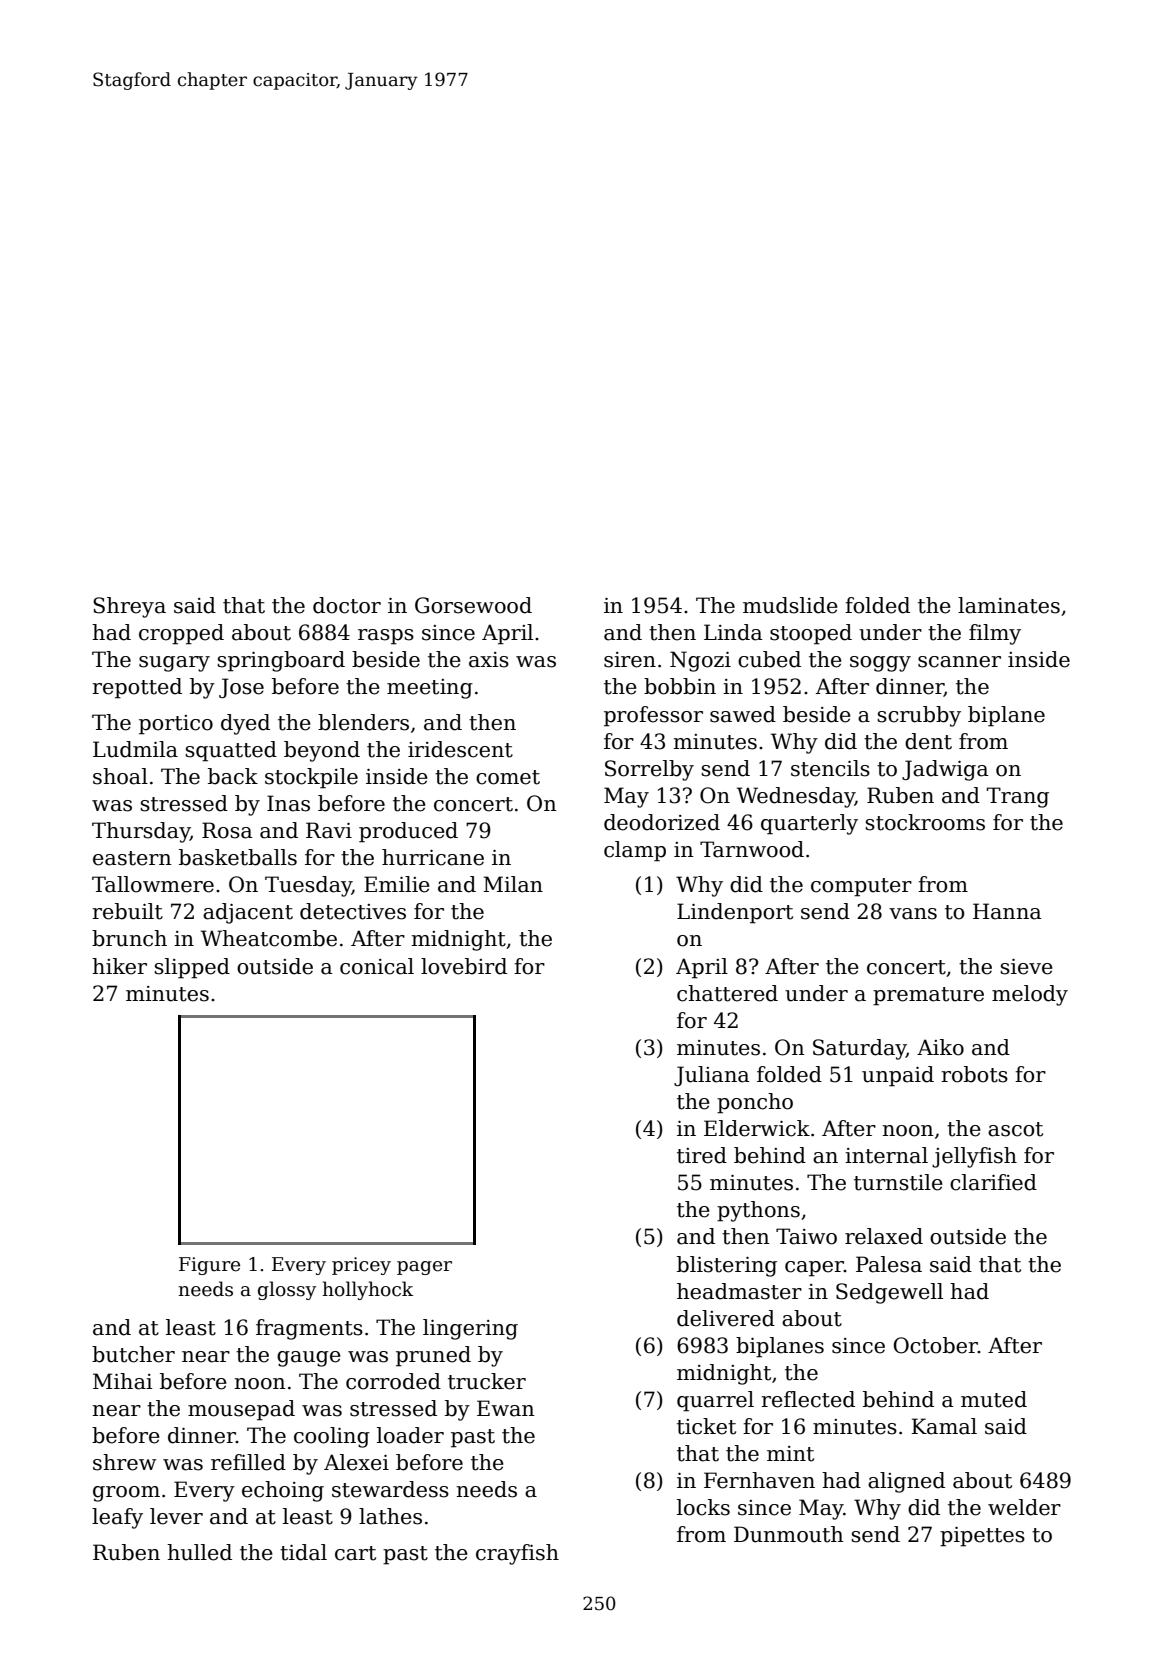 The height and width of the screenshot is (1654, 1165). I want to click on crayfish, so click(517, 1554).
